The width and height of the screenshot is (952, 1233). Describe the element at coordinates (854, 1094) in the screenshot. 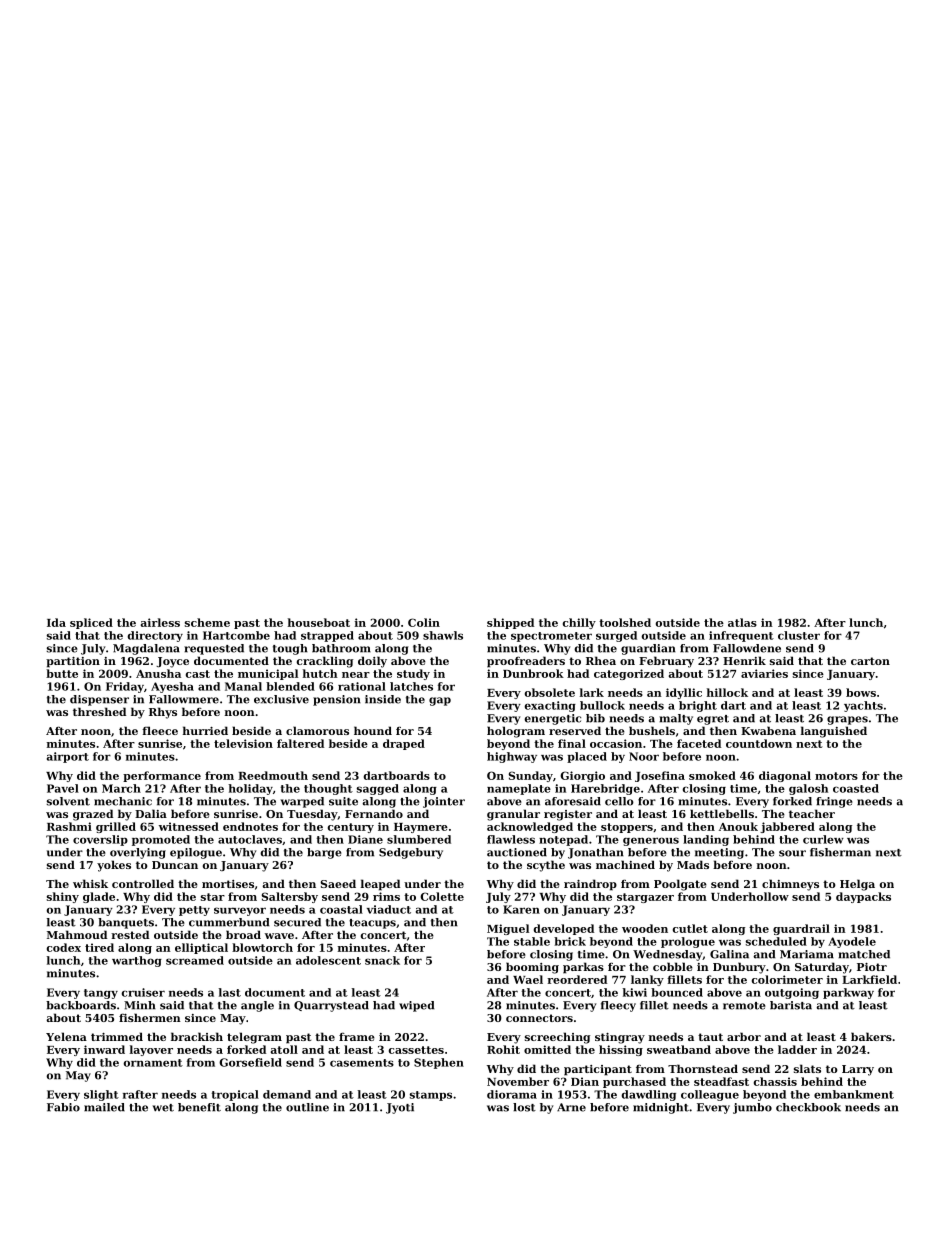

I see `embankment` at that location.
